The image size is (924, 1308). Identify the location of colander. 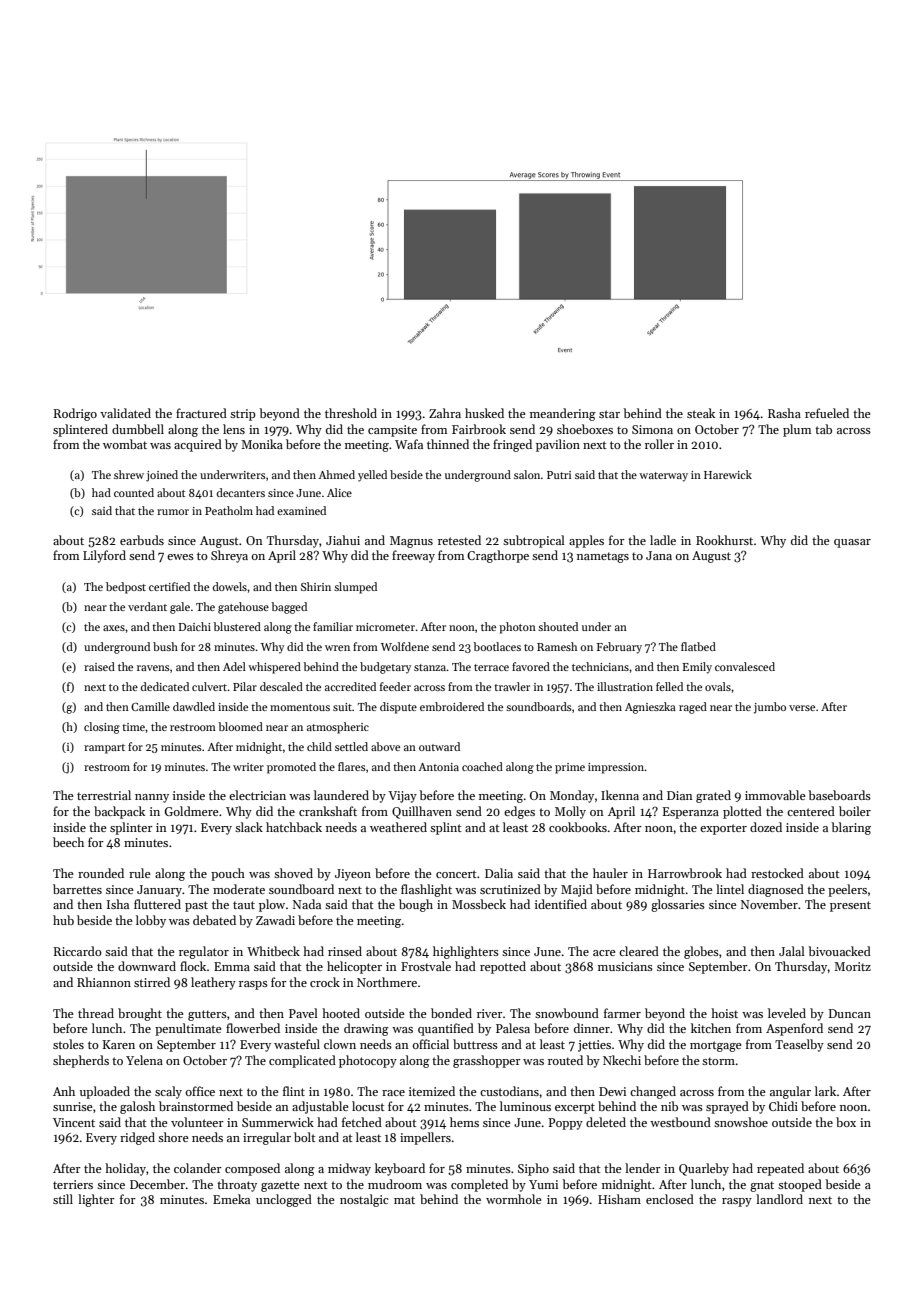
(198, 1168).
